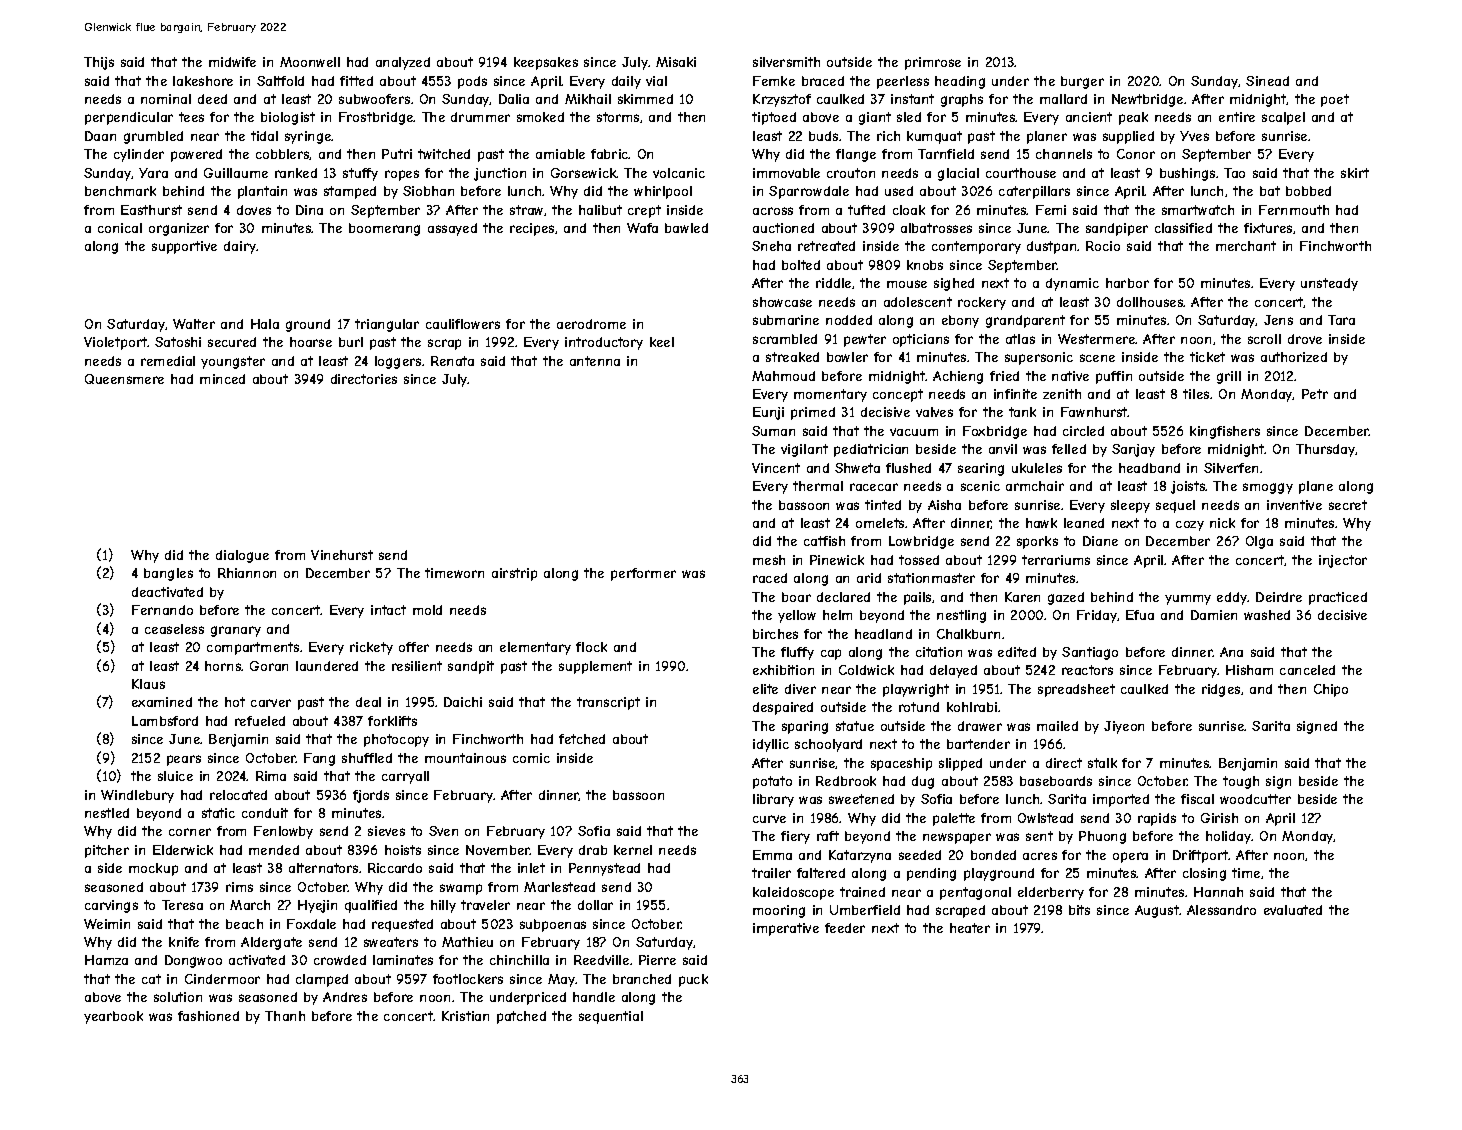 The width and height of the image is (1462, 1130). Describe the element at coordinates (772, 855) in the image. I see `Emma` at that location.
